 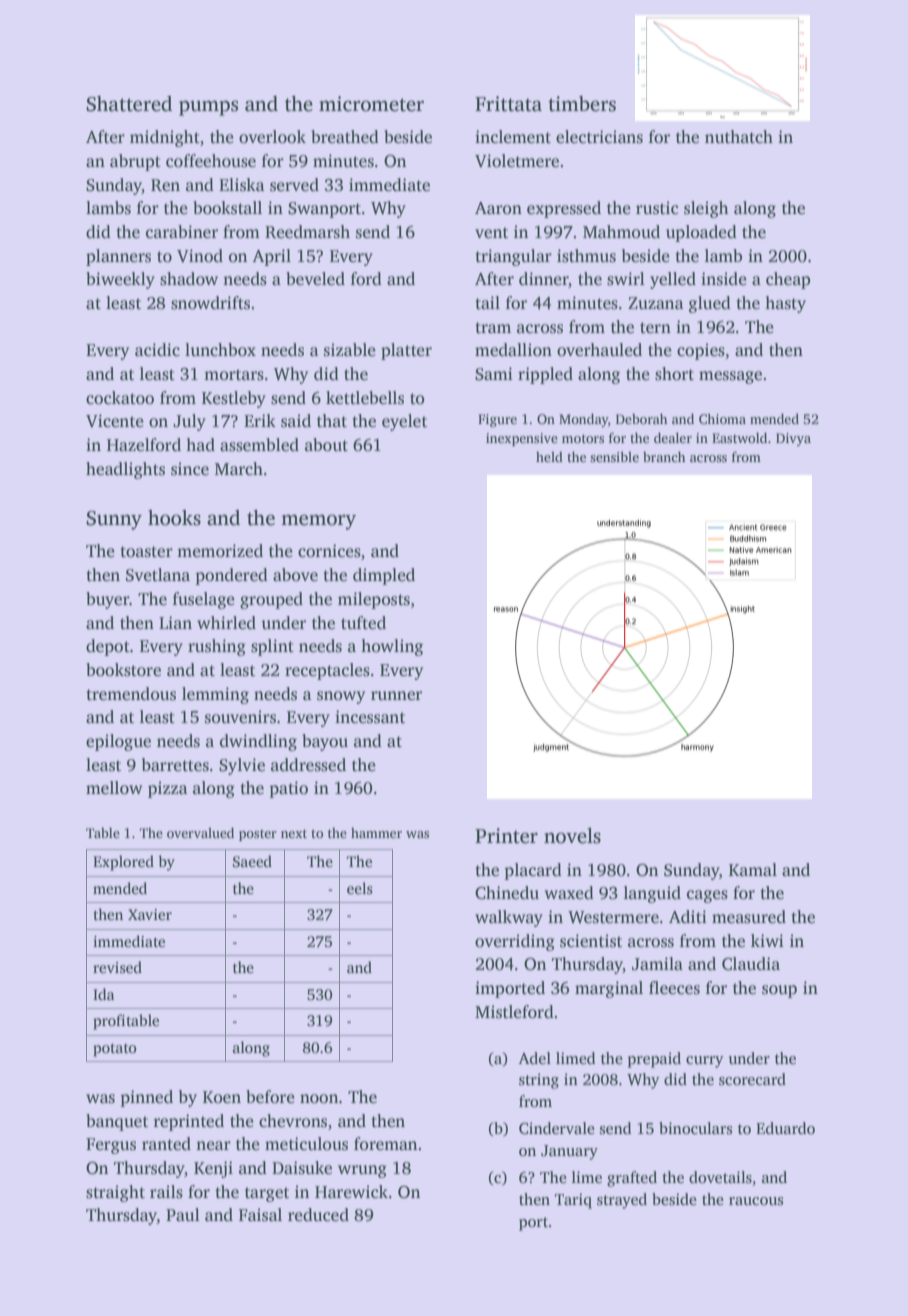 What do you see at coordinates (150, 914) in the screenshot?
I see `Xavier` at bounding box center [150, 914].
